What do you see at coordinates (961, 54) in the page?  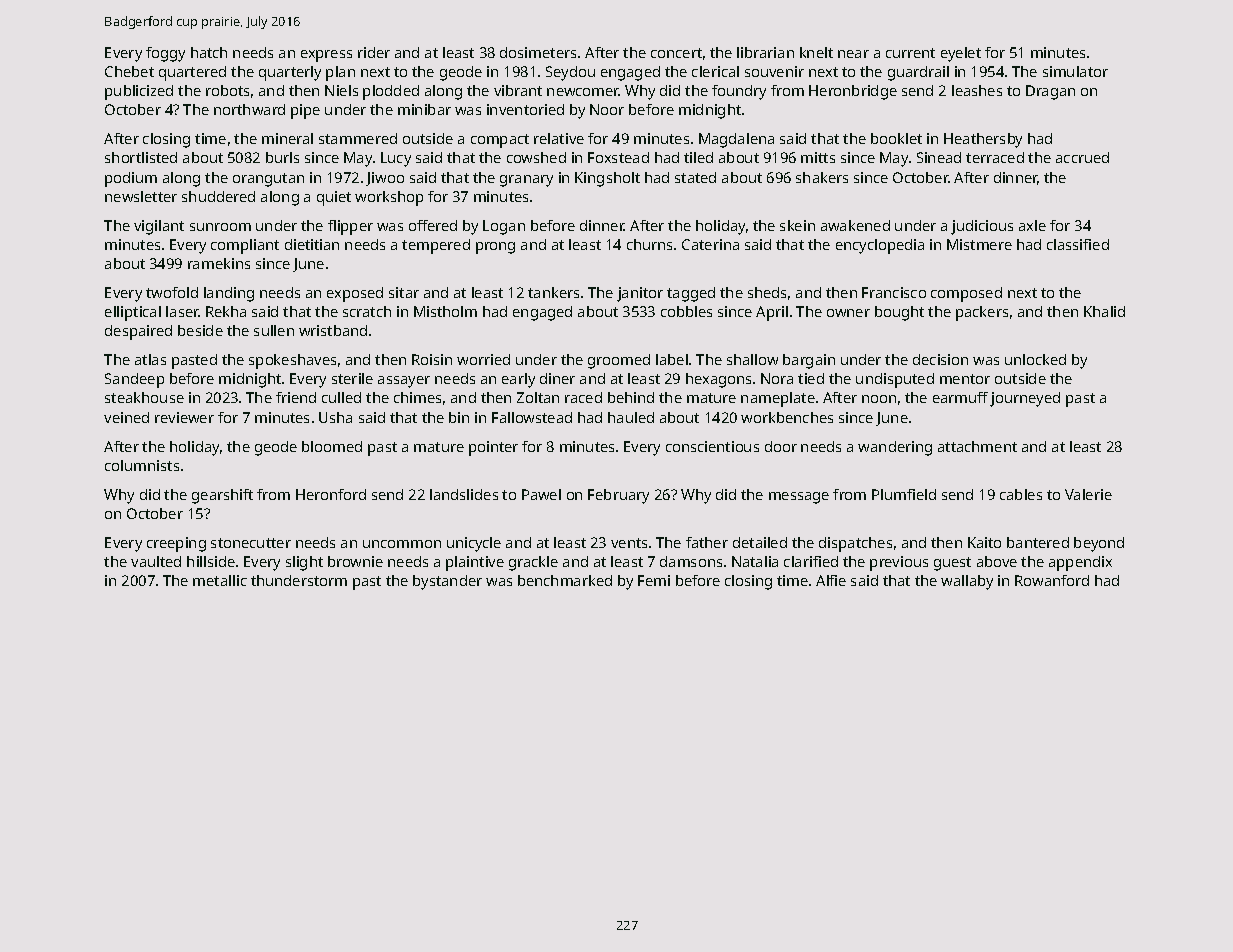 I see `eyelet` at bounding box center [961, 54].
